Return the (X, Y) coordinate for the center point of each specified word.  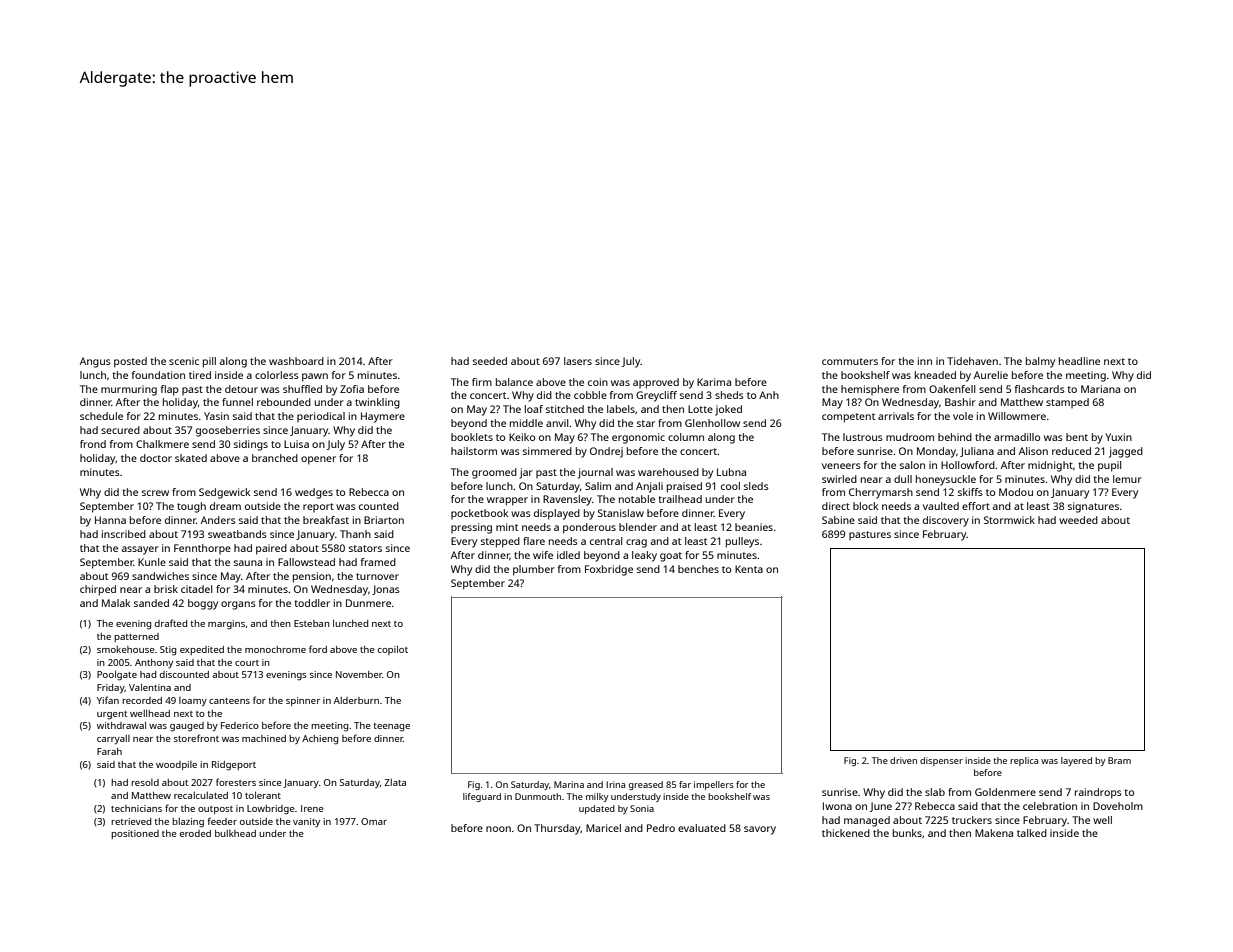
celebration (1050, 806)
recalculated (201, 795)
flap (170, 390)
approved (656, 383)
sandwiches (160, 576)
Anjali (649, 487)
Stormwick (1009, 520)
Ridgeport (234, 766)
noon (498, 829)
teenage (391, 727)
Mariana (1100, 389)
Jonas (386, 590)
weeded (1078, 520)
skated (191, 458)
